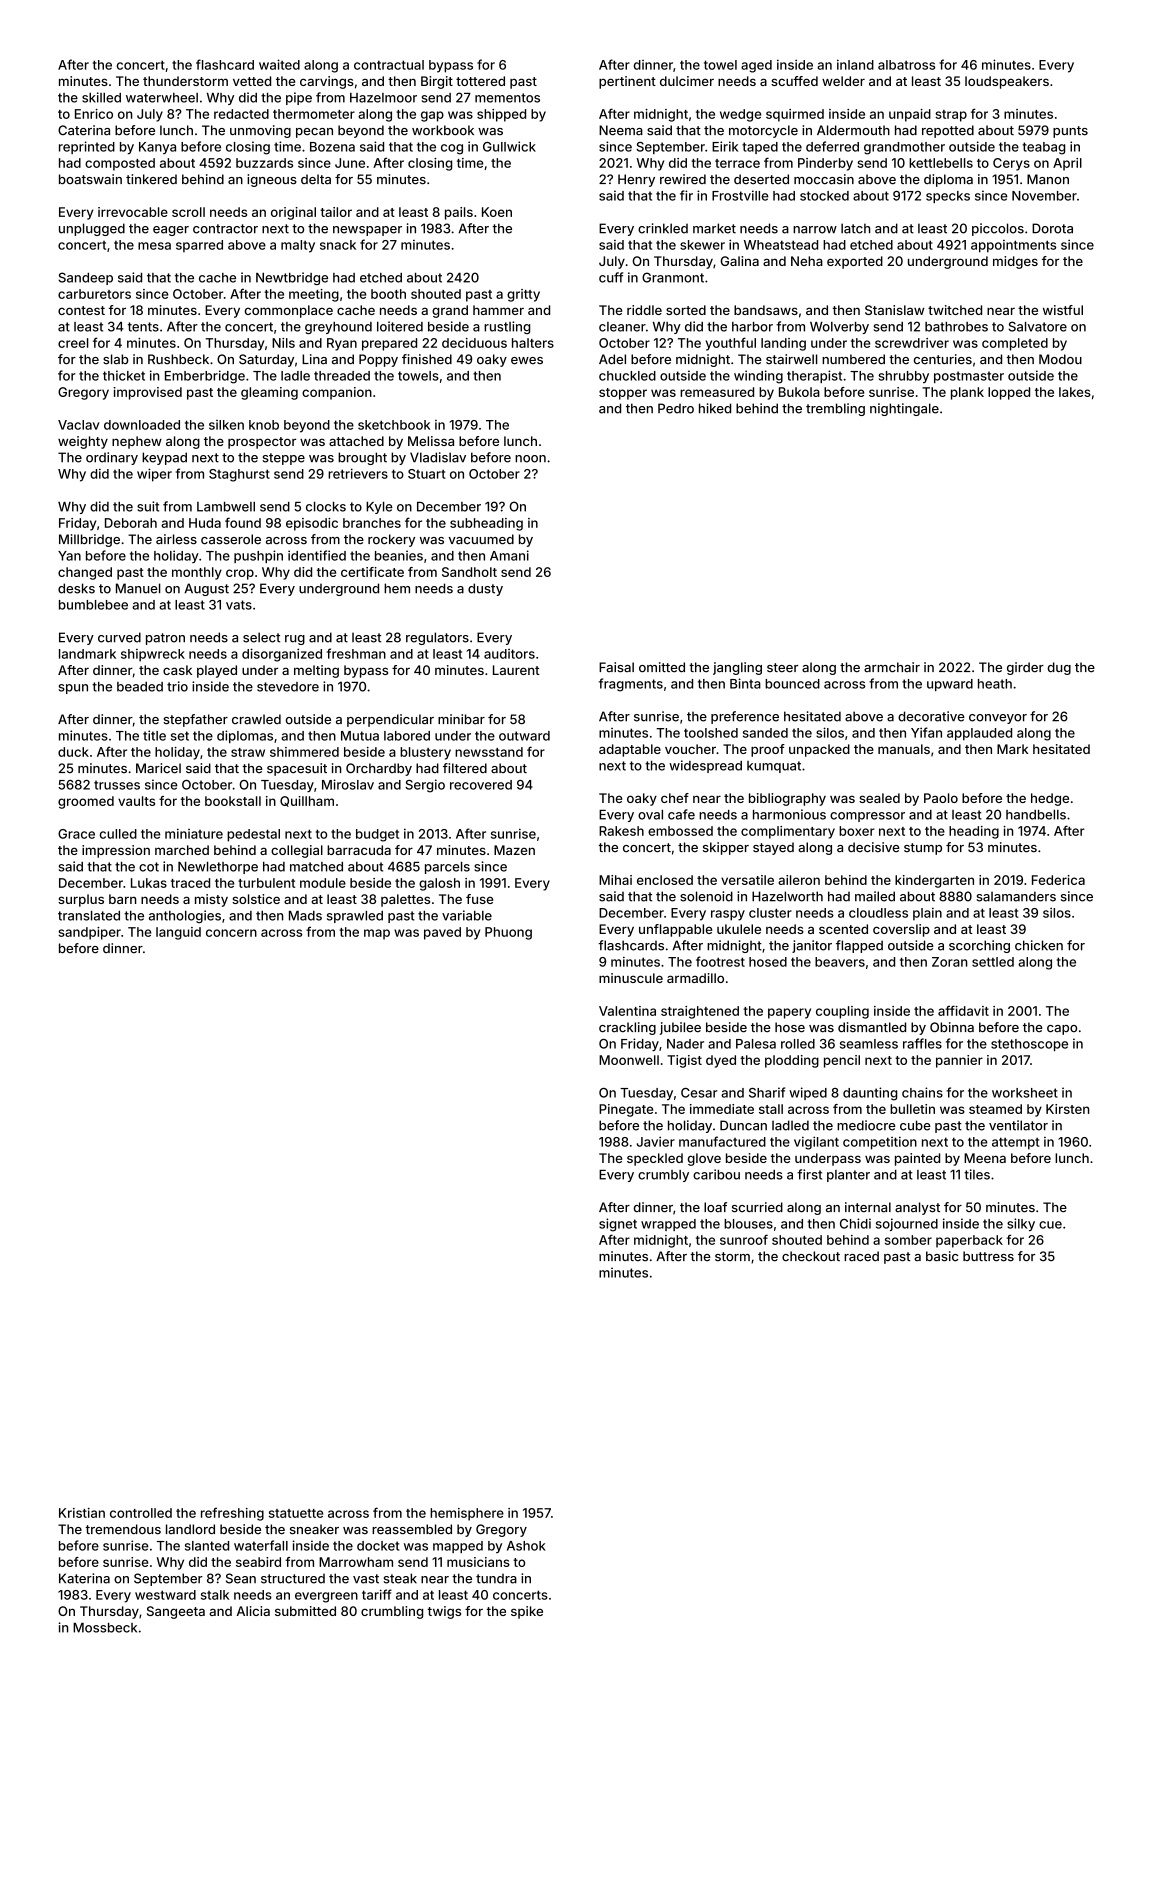 This page has height=1900, width=1154. I want to click on riddle, so click(644, 310).
